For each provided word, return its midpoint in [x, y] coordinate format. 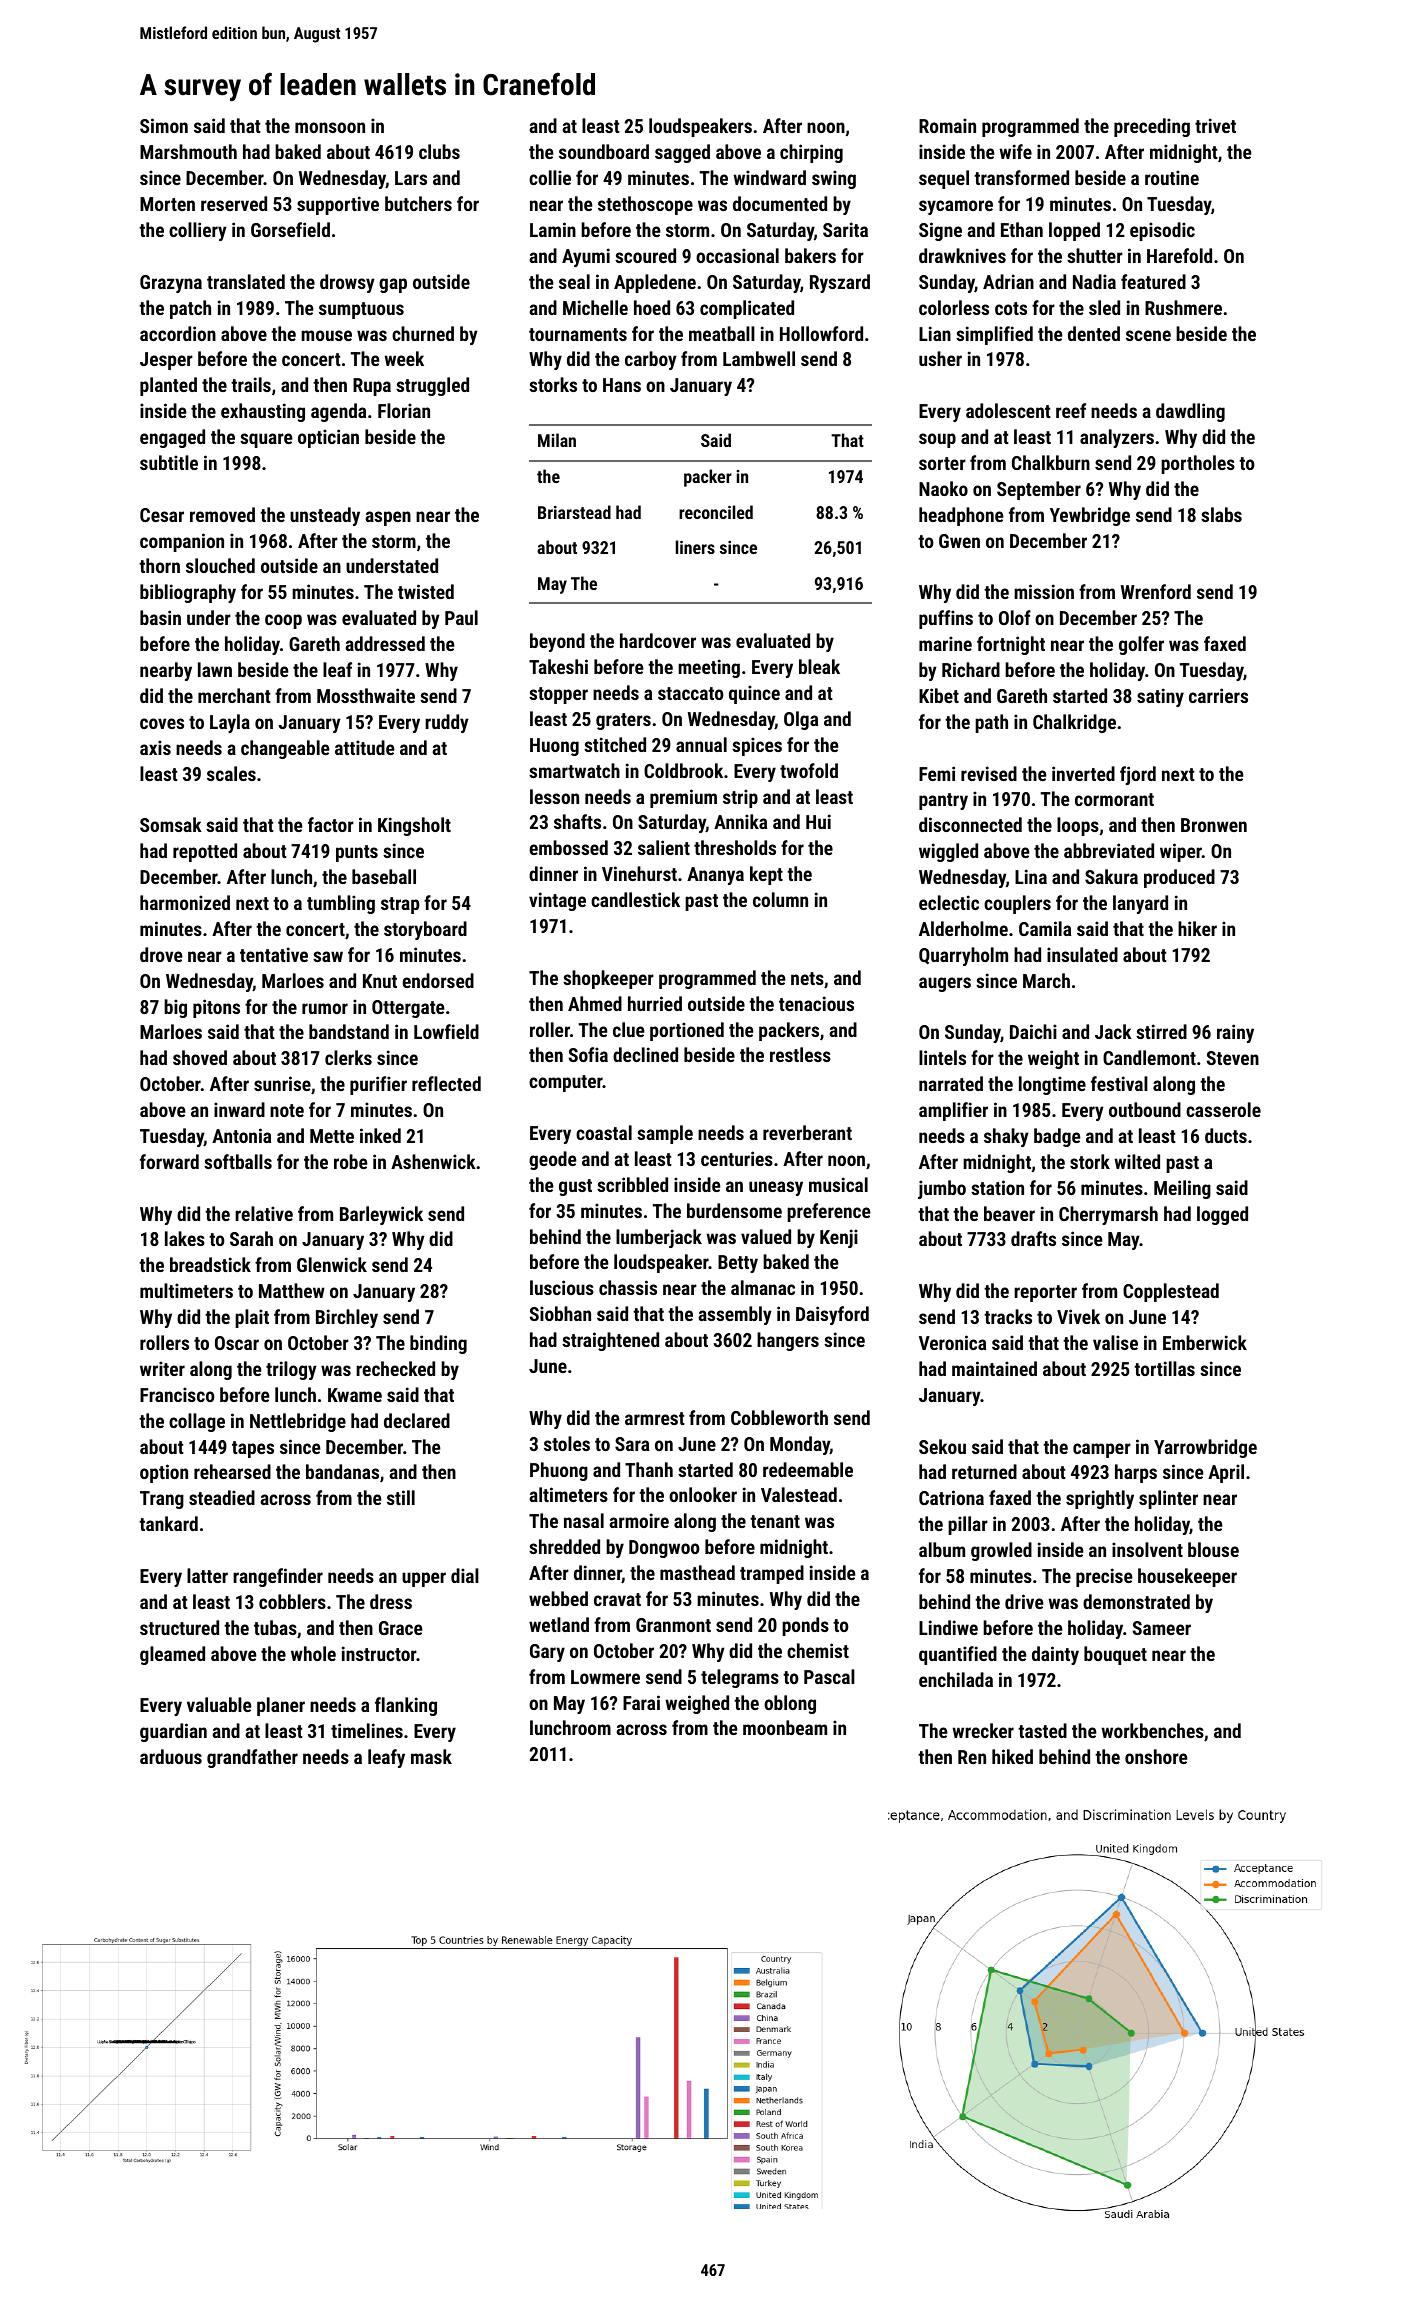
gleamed [172, 1655]
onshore [1156, 1756]
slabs [1221, 514]
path [991, 723]
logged [1222, 1215]
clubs [439, 151]
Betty [738, 1264]
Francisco [177, 1394]
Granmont [673, 1625]
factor [331, 824]
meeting [709, 668]
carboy [651, 360]
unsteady [325, 516]
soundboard [604, 151]
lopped [1074, 231]
